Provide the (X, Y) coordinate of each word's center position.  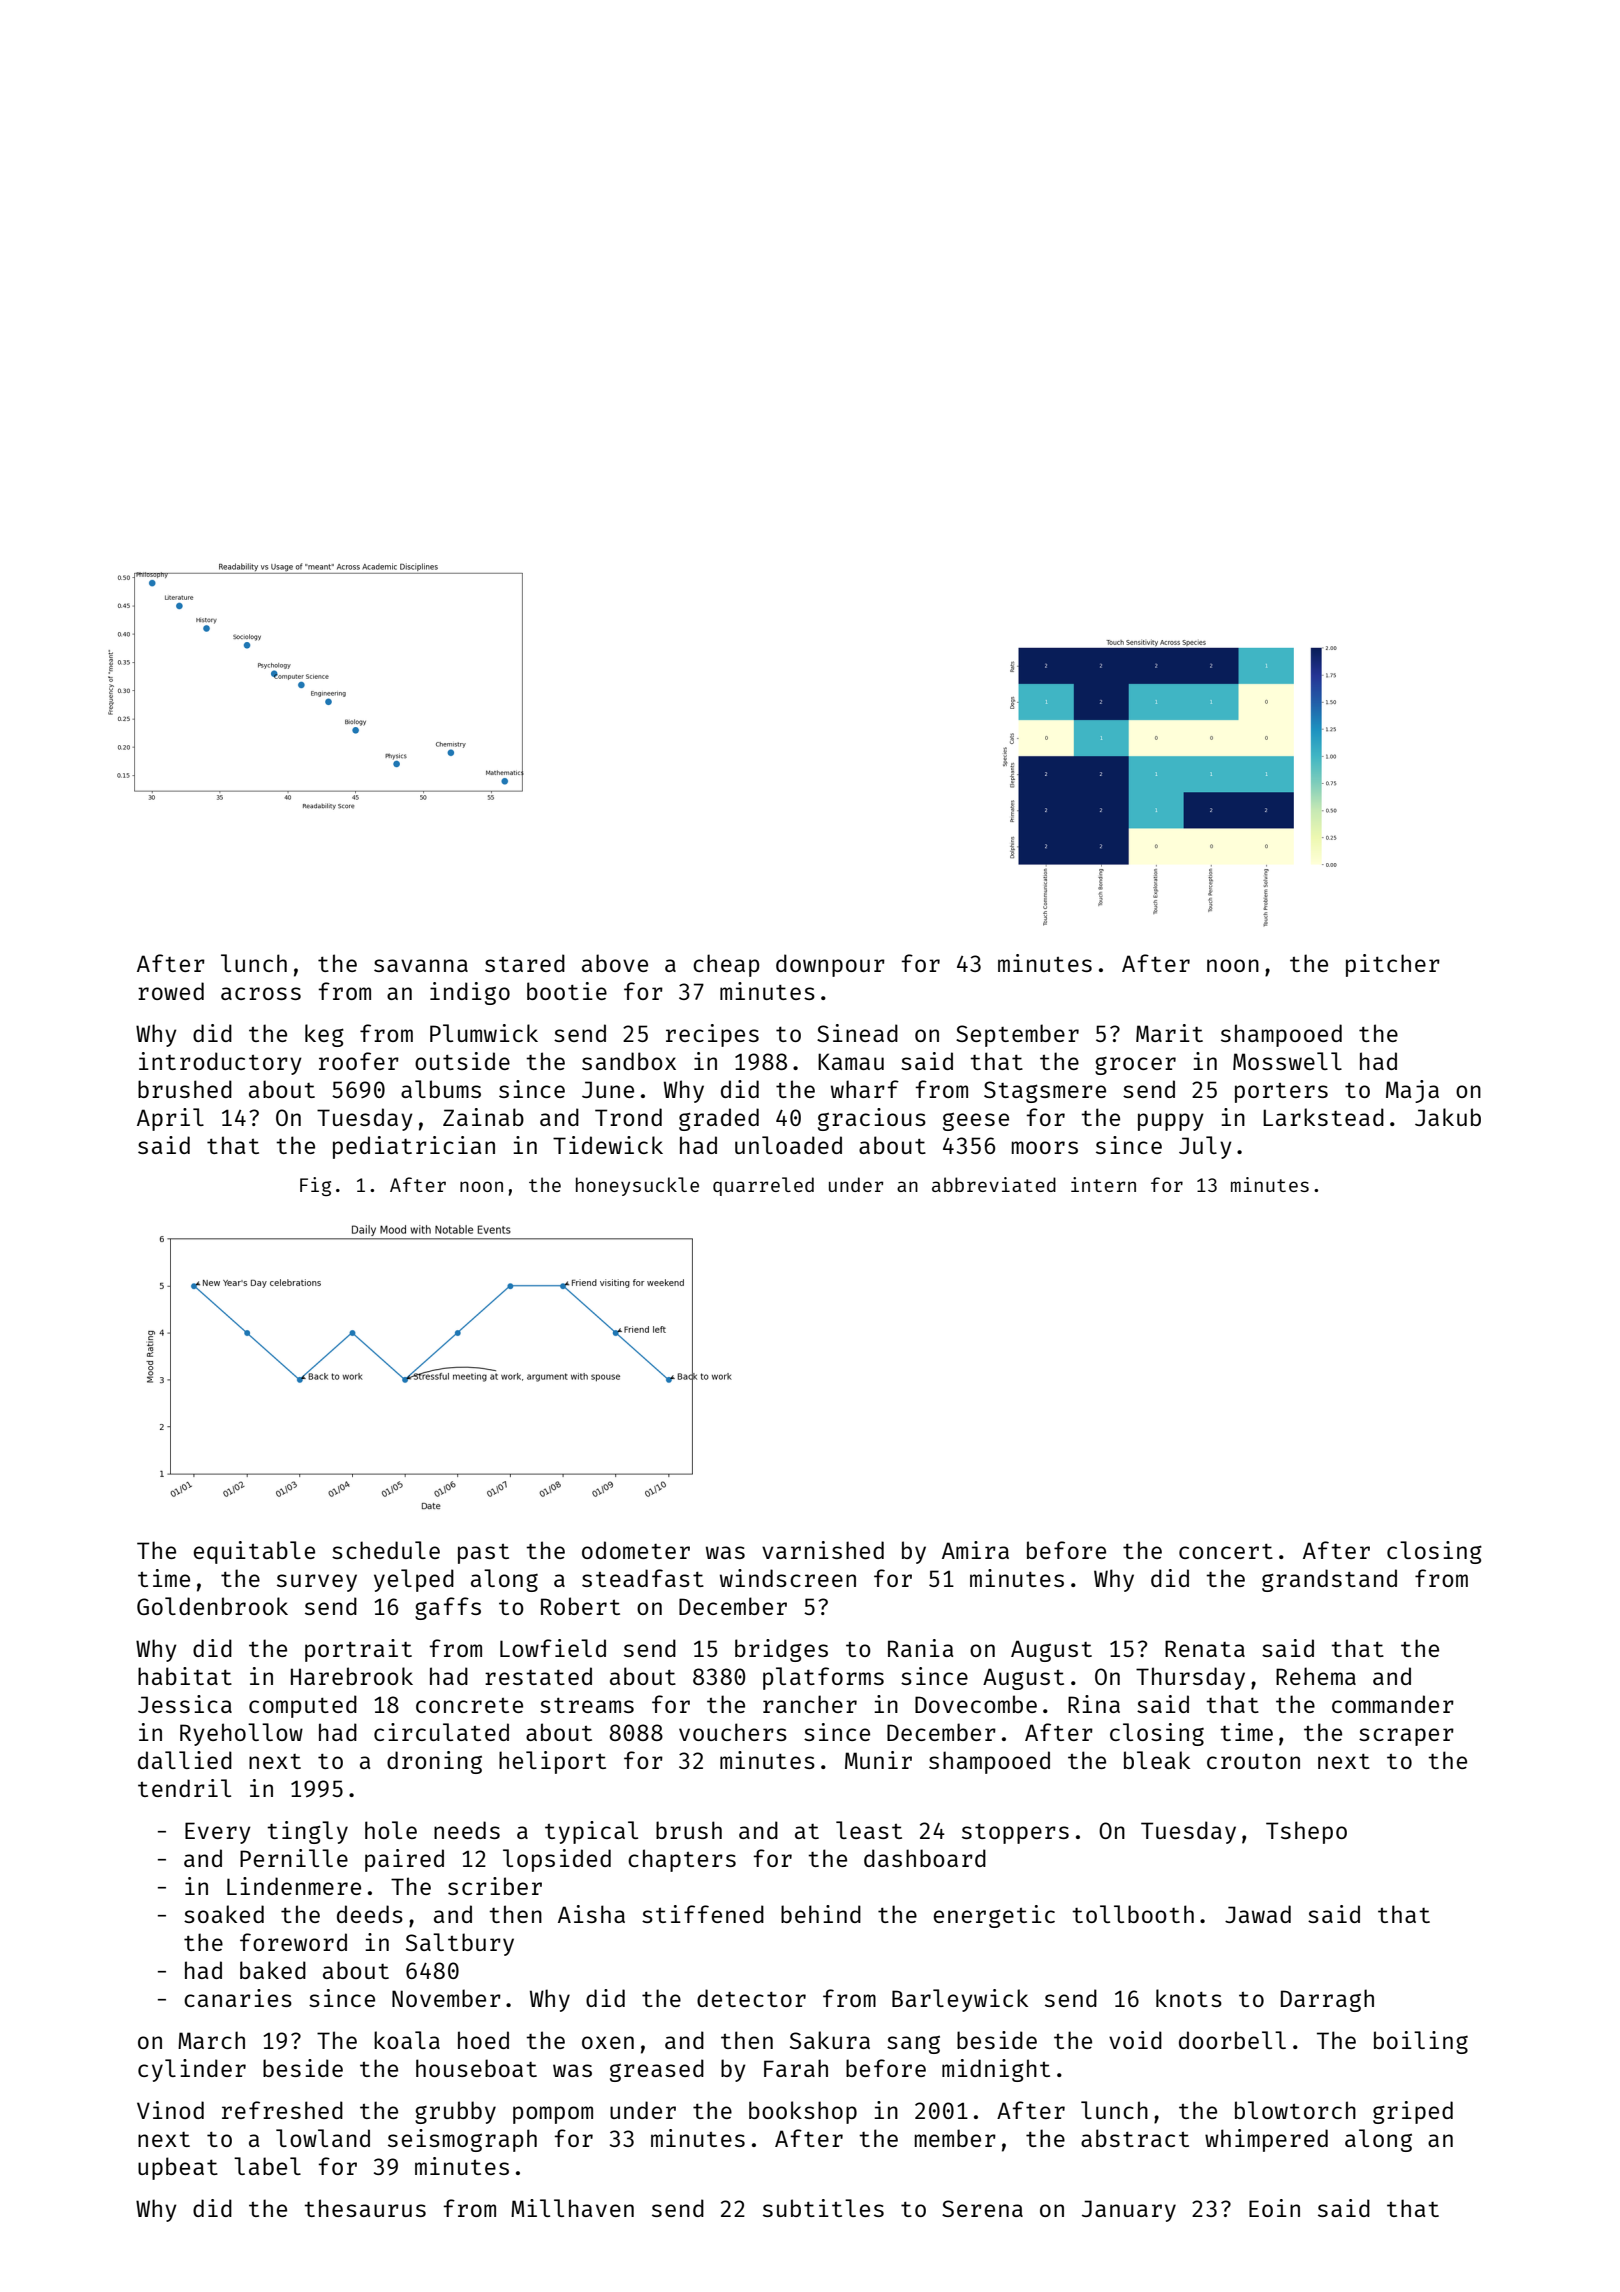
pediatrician (414, 1147)
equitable (254, 1552)
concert (1226, 1551)
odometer (636, 1550)
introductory (220, 1063)
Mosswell (1287, 1061)
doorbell (1232, 2040)
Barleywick (960, 2000)
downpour (830, 965)
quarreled (763, 1186)
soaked (224, 1914)
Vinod (170, 2110)
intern (1103, 1184)
